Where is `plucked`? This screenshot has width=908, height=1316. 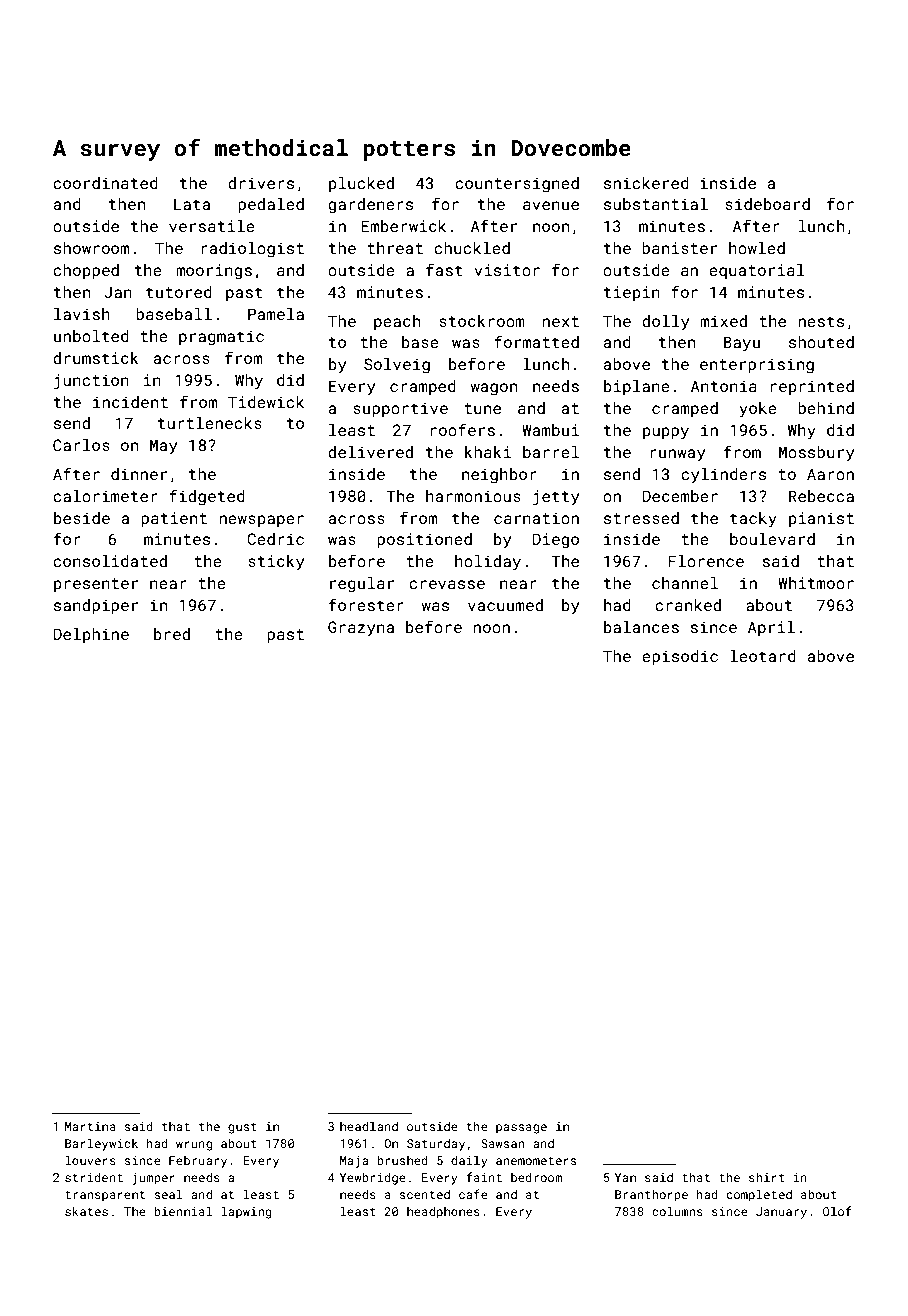 plucked is located at coordinates (361, 185).
